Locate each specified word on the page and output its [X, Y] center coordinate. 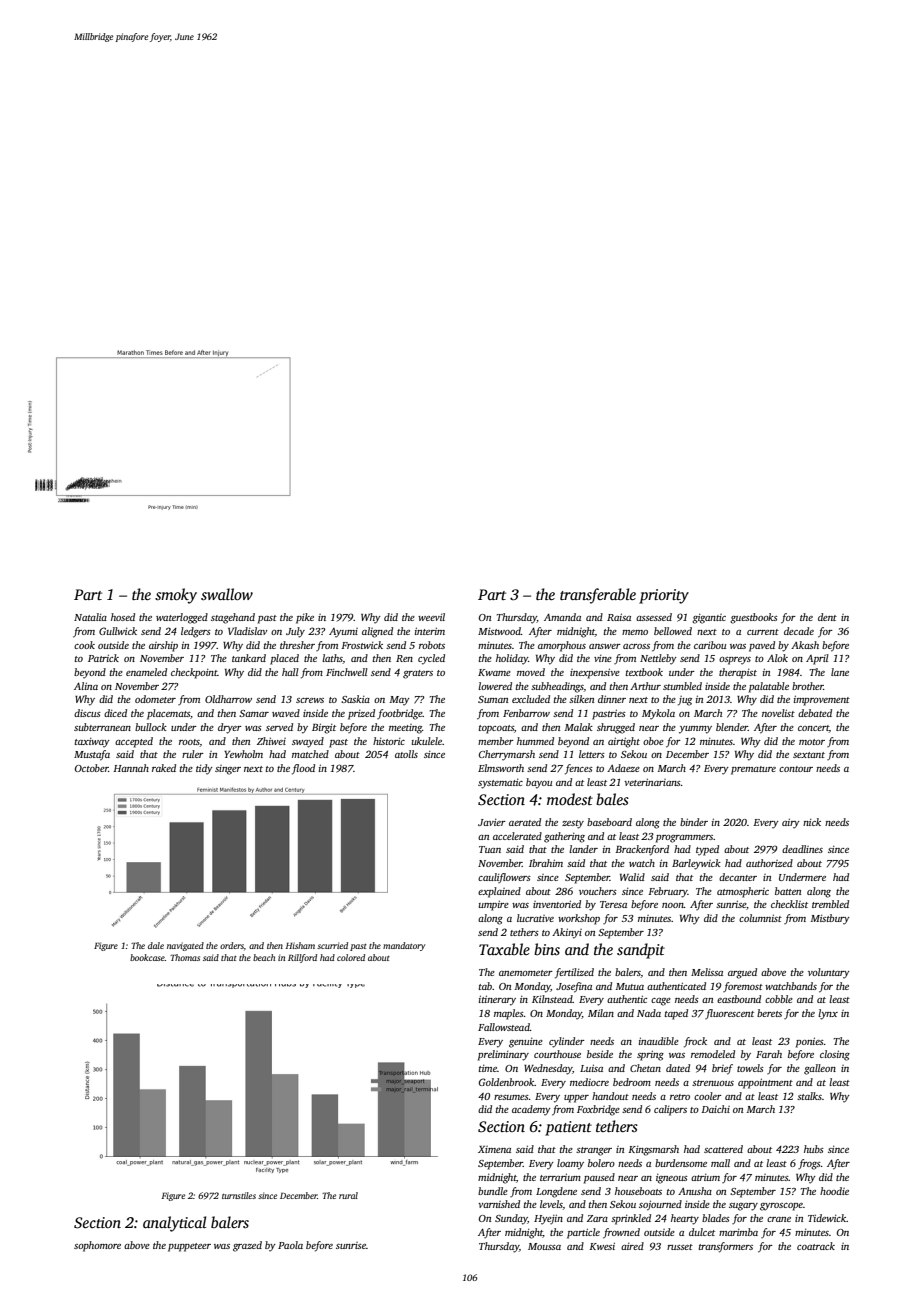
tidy [204, 769]
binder [694, 822]
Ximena [494, 1149]
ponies [810, 1042]
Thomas [185, 957]
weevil [431, 617]
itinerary [497, 1000]
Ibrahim [546, 863]
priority [664, 596]
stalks [809, 1096]
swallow [227, 594]
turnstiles [239, 1195]
